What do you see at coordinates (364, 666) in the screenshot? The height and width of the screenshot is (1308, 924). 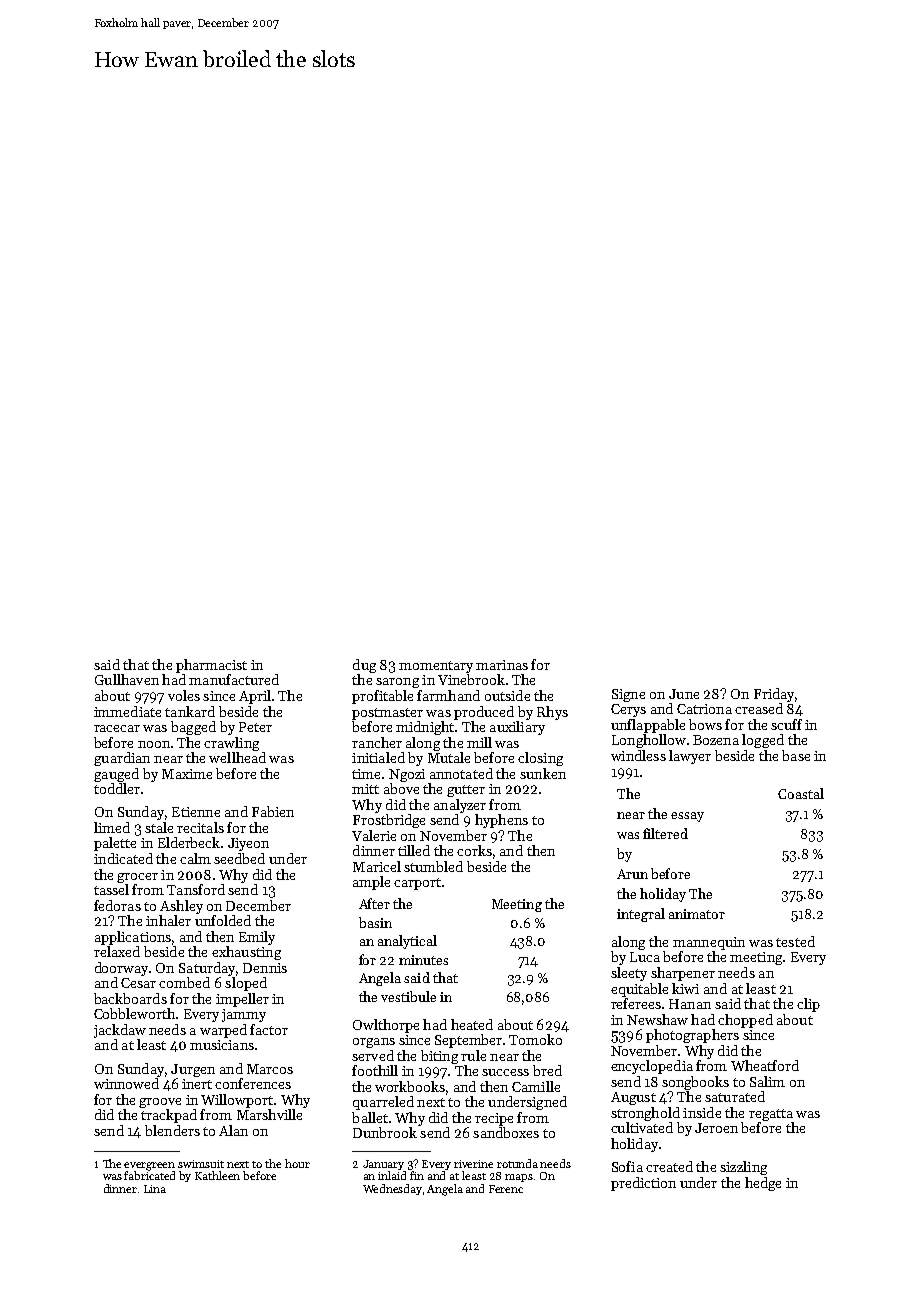 I see `dug` at bounding box center [364, 666].
